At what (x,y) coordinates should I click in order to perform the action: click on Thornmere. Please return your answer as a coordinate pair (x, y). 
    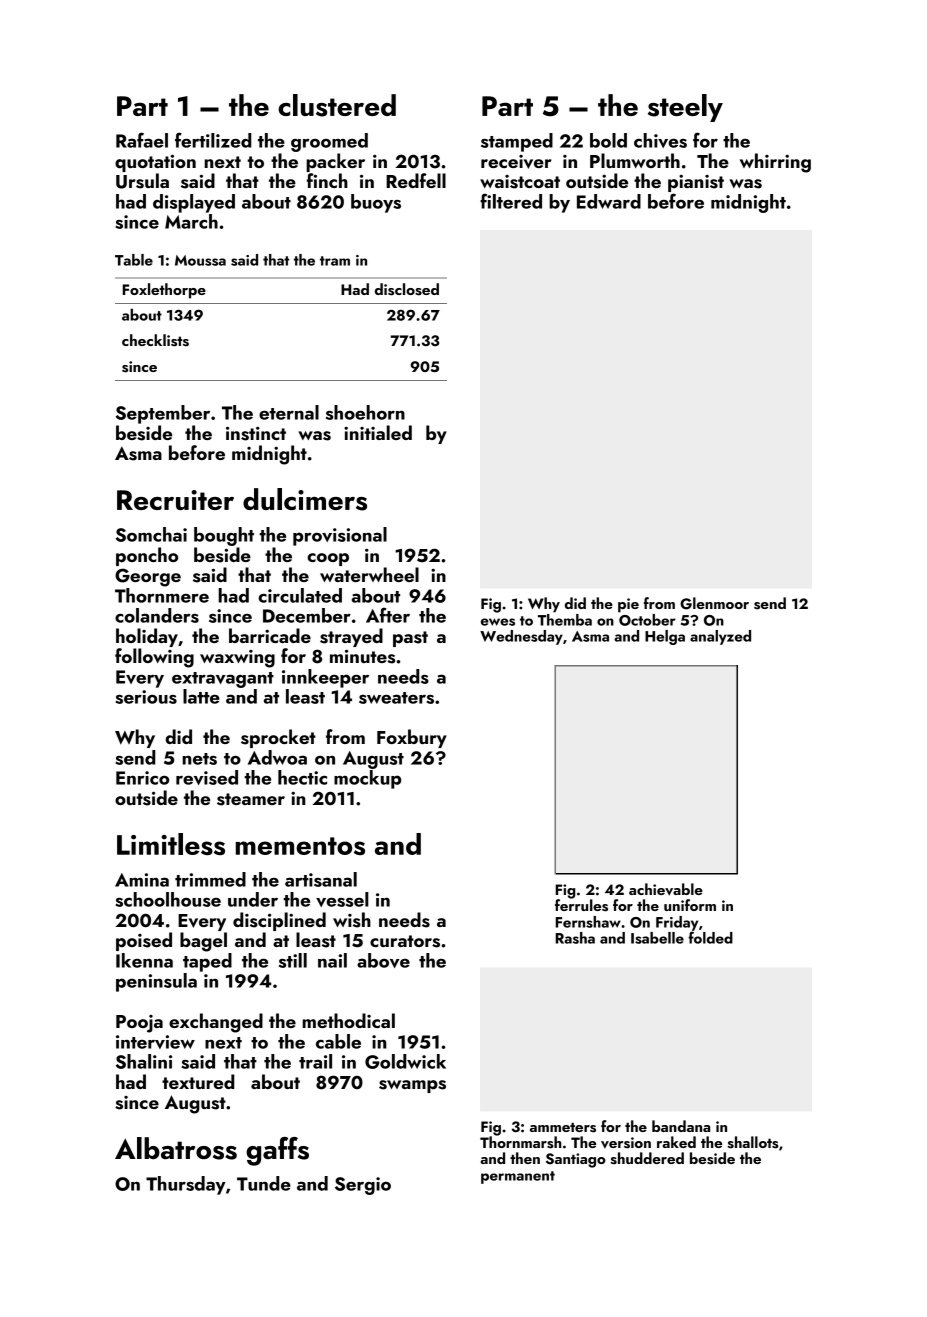
    Looking at the image, I should click on (162, 595).
